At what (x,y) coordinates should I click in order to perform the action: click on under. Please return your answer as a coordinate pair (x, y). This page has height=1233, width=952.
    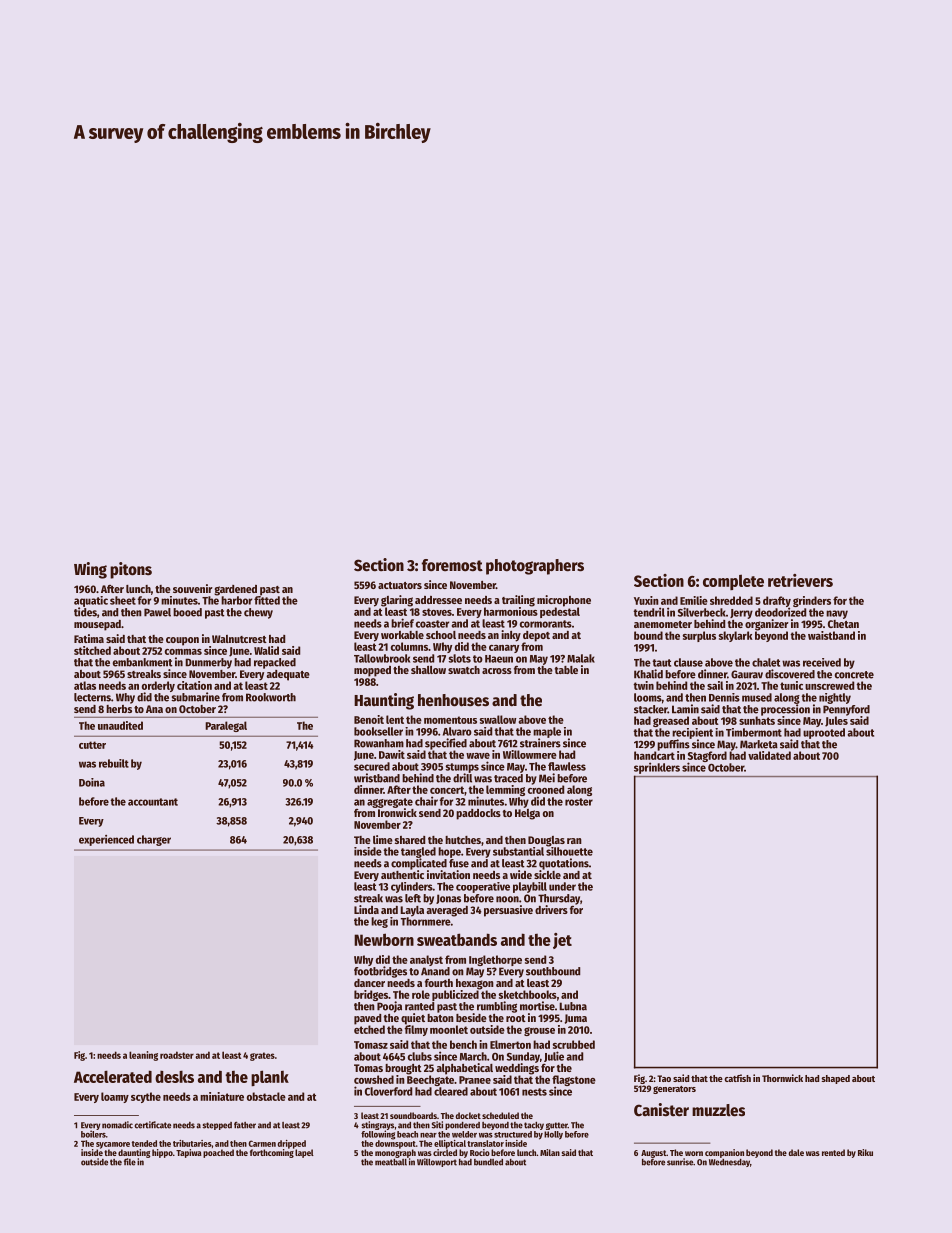
    Looking at the image, I should click on (562, 886).
